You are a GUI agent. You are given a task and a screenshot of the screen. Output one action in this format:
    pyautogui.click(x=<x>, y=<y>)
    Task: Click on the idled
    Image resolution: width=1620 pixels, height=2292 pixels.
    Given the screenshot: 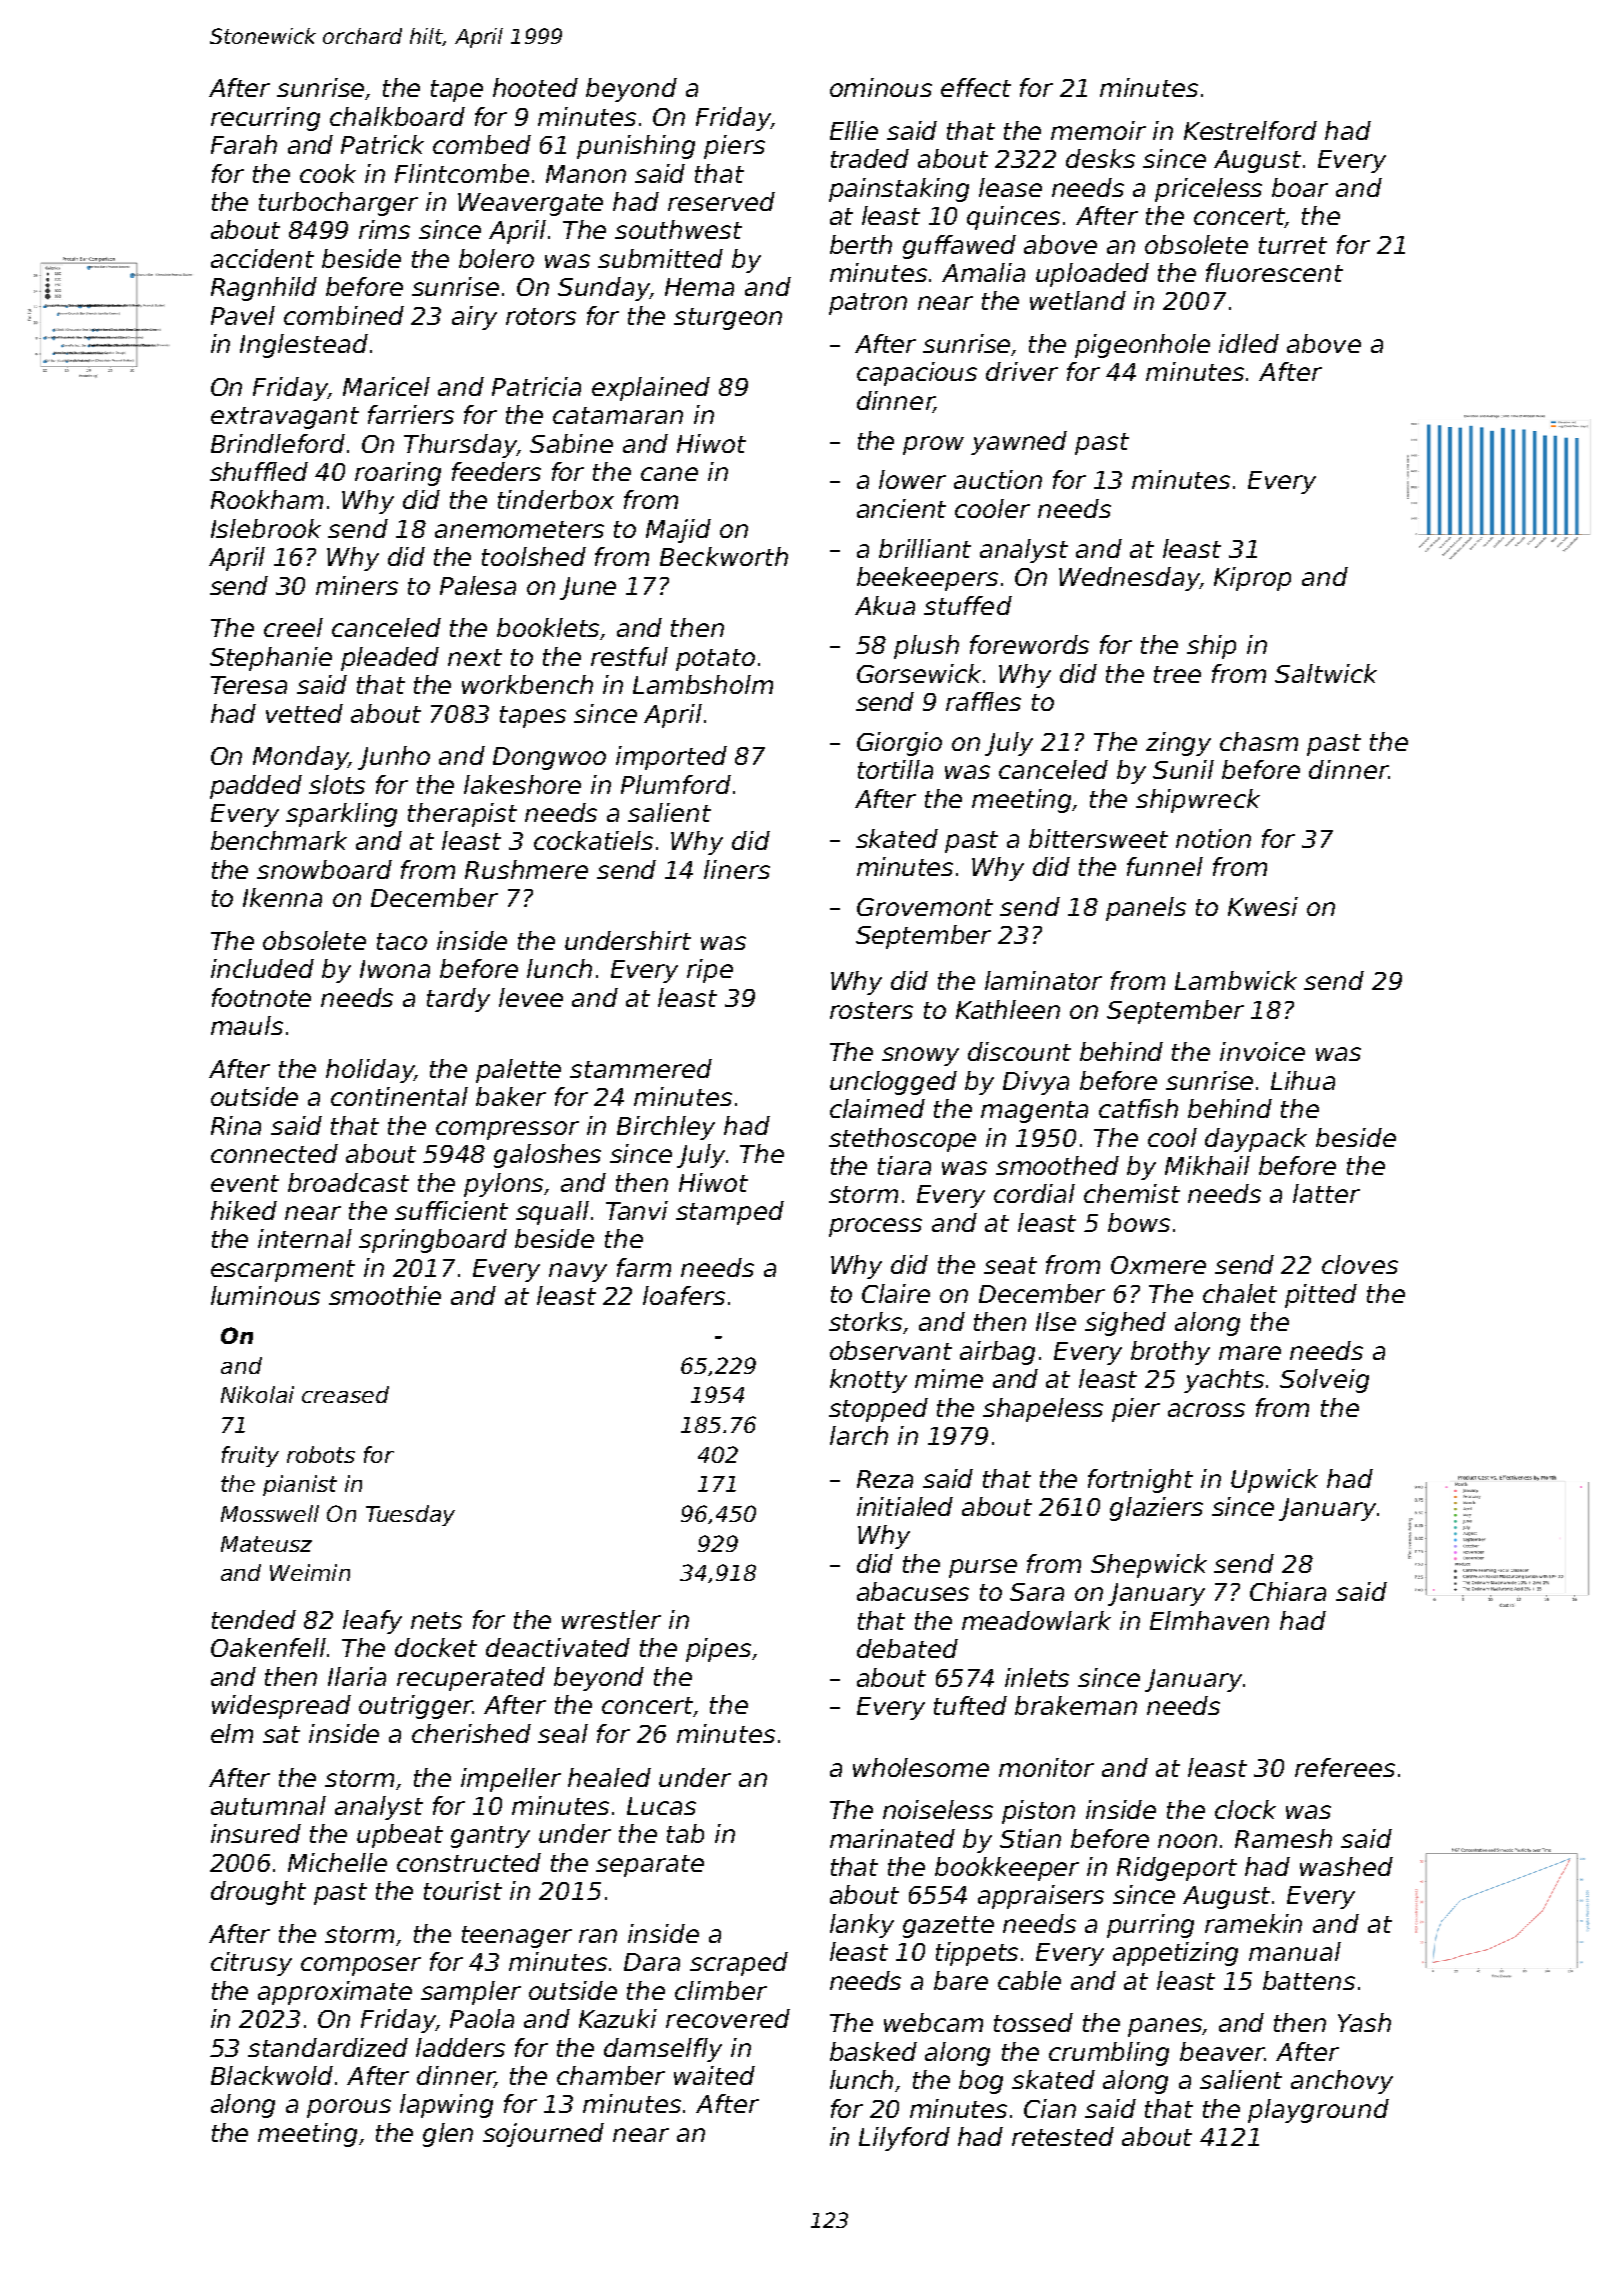 What is the action you would take?
    pyautogui.click(x=1249, y=343)
